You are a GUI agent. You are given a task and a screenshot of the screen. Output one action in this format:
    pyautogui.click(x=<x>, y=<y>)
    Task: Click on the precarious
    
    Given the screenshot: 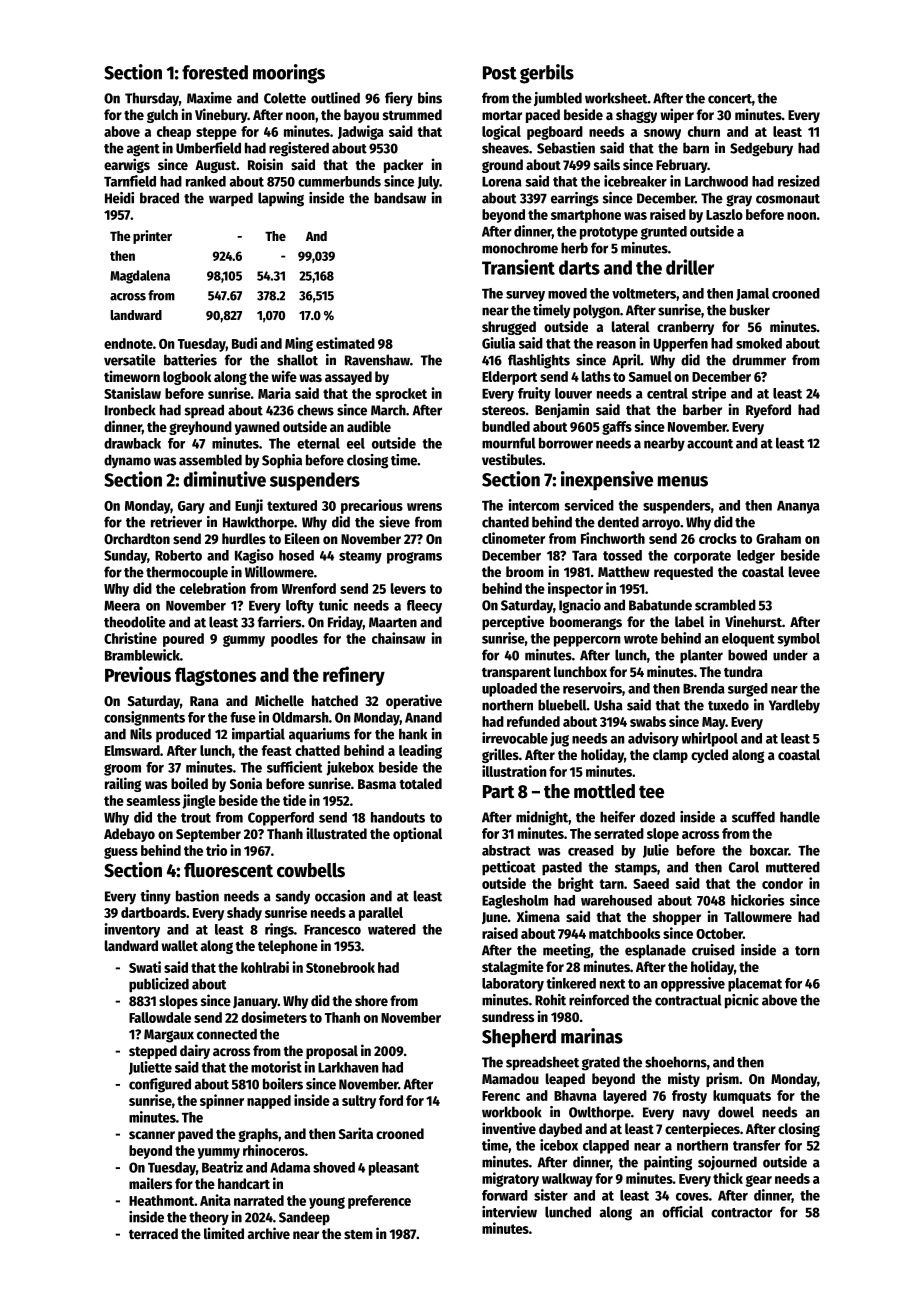 What is the action you would take?
    pyautogui.click(x=372, y=506)
